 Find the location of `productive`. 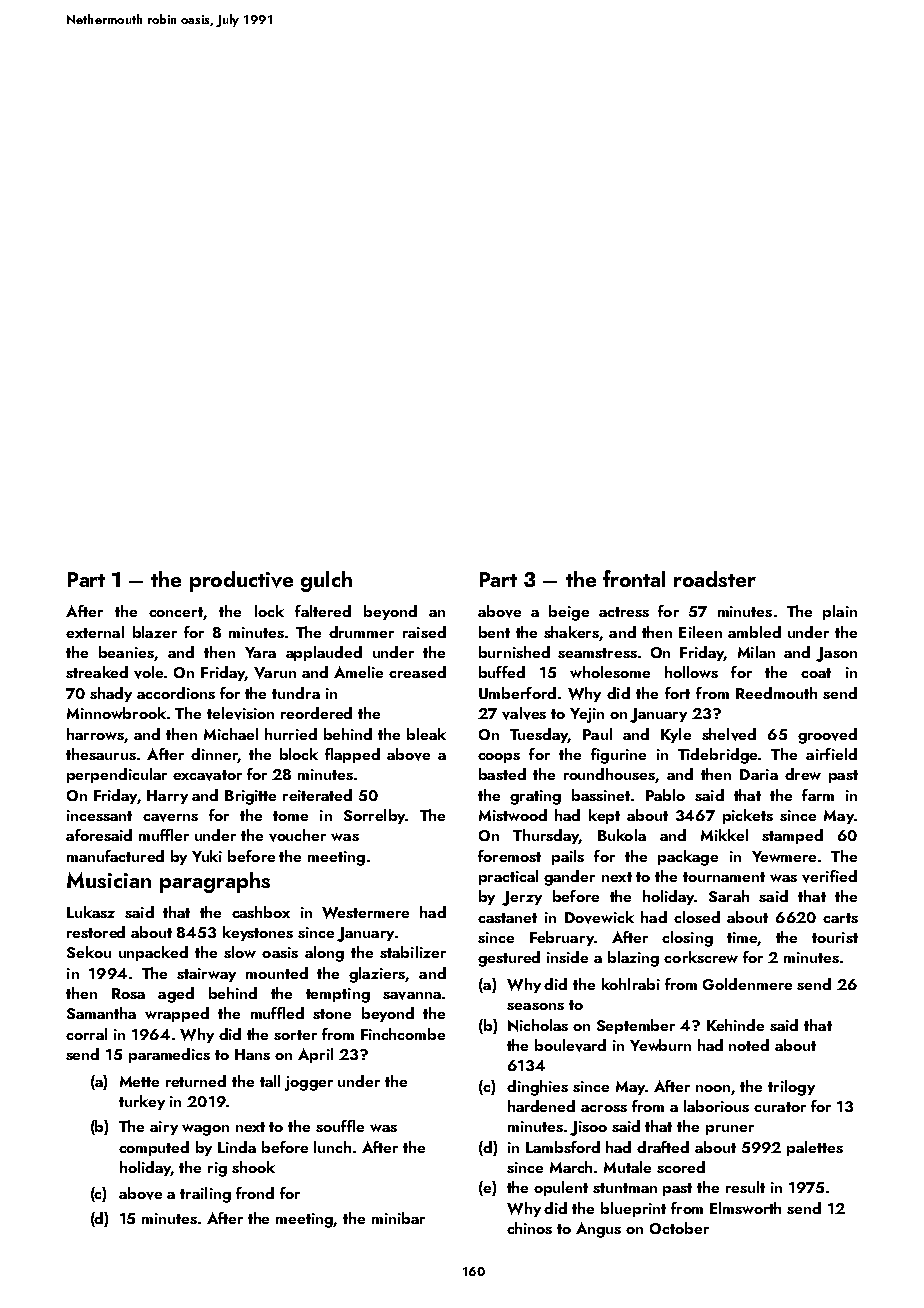

productive is located at coordinates (241, 581).
